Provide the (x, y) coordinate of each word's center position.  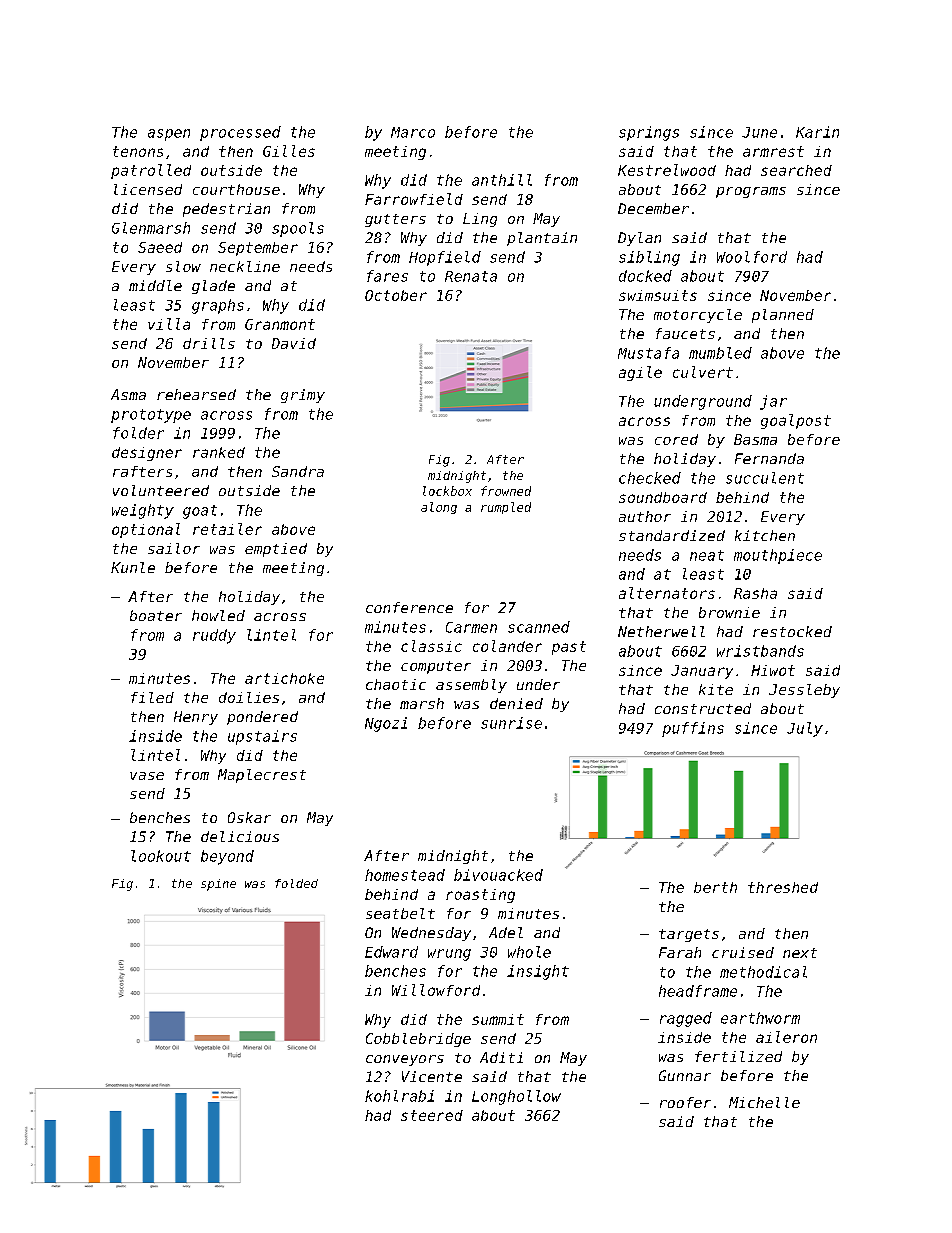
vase (147, 776)
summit (498, 1019)
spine (218, 885)
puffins (693, 729)
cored (676, 439)
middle (155, 285)
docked (645, 276)
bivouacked (498, 875)
